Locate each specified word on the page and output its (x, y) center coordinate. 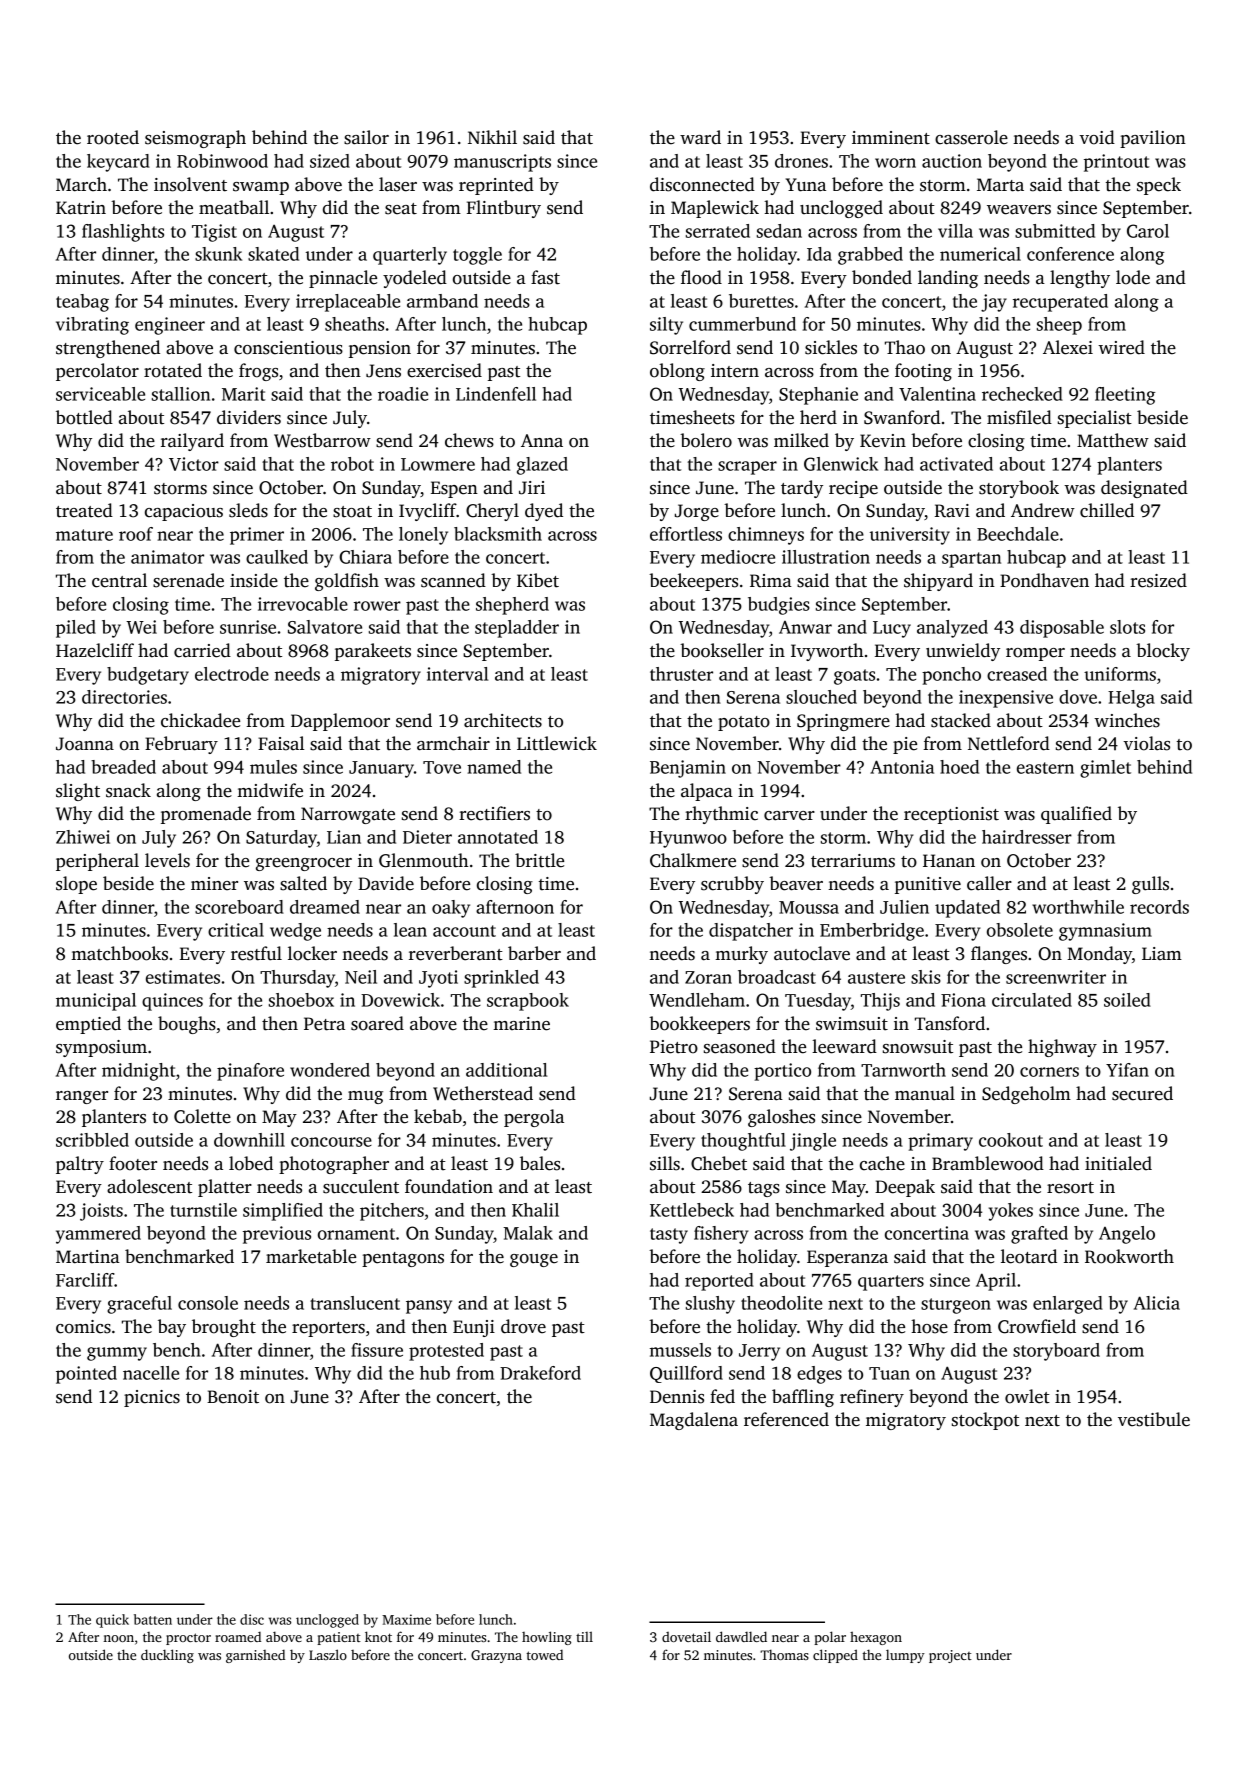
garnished (255, 1656)
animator (167, 557)
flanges (999, 955)
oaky (451, 909)
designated (1144, 489)
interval (457, 674)
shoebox (301, 1000)
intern (735, 371)
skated (273, 254)
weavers (1019, 210)
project (950, 1656)
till (584, 1636)
